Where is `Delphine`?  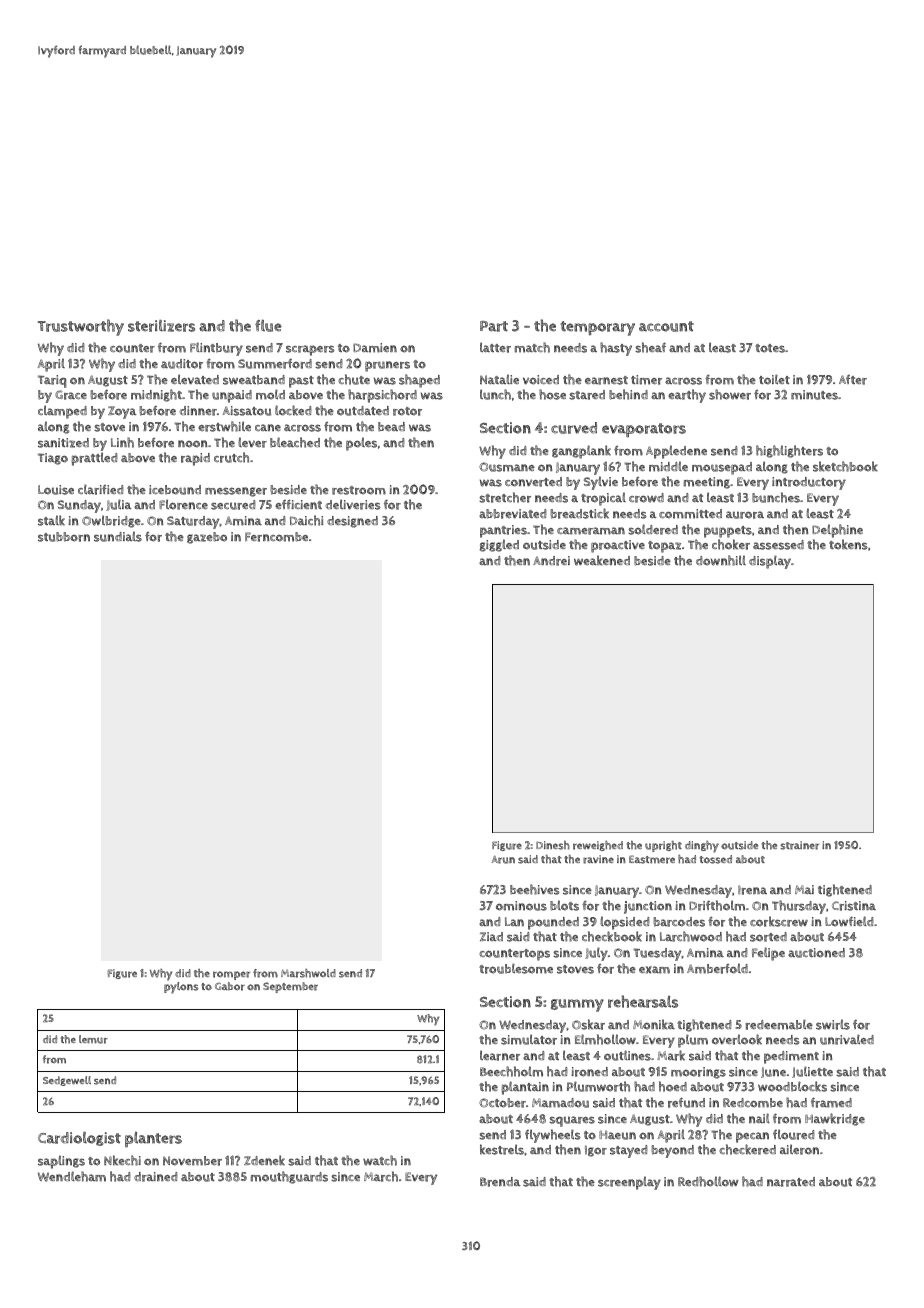 Delphine is located at coordinates (837, 531).
